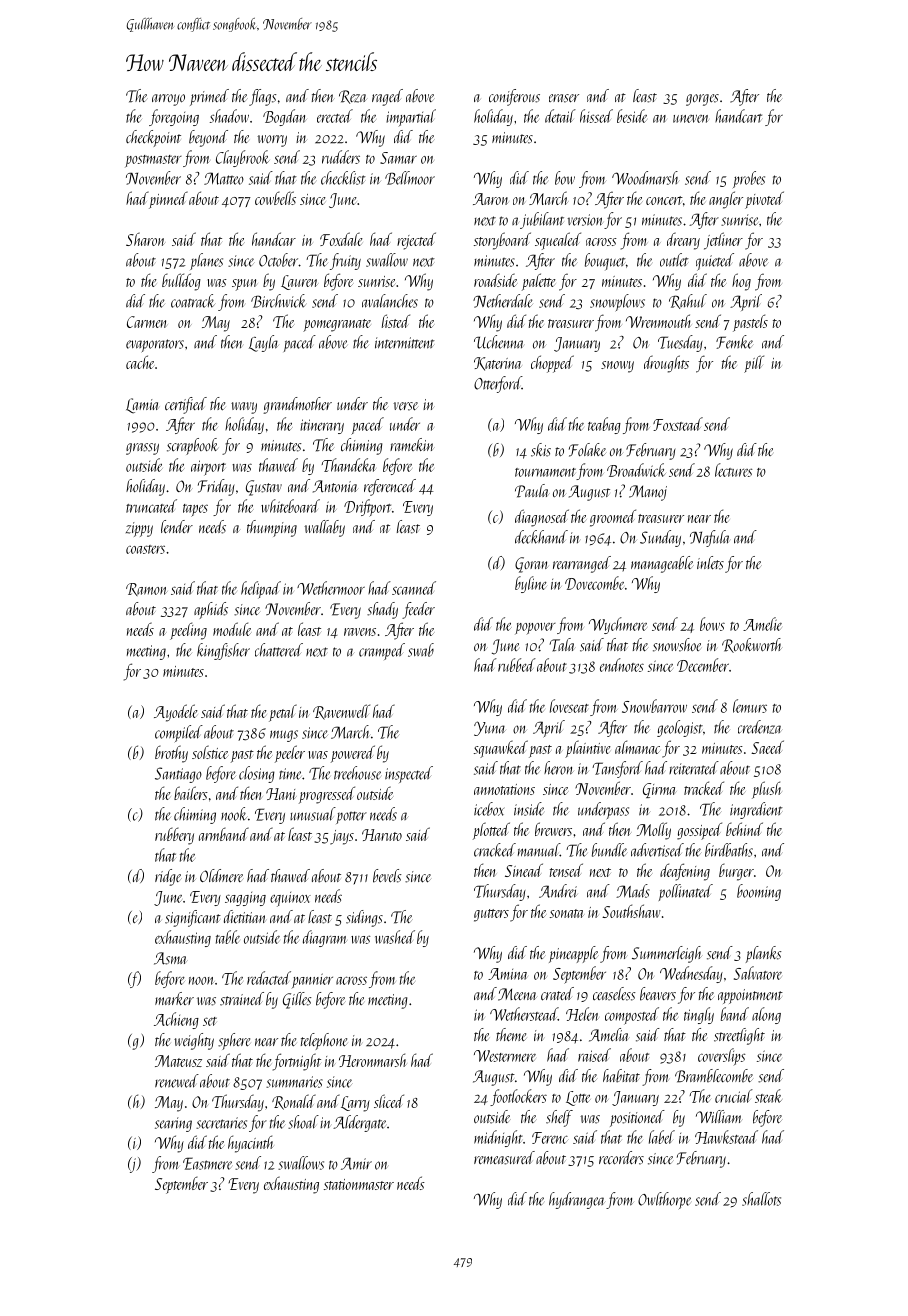 The image size is (908, 1316). I want to click on tapes, so click(195, 510).
